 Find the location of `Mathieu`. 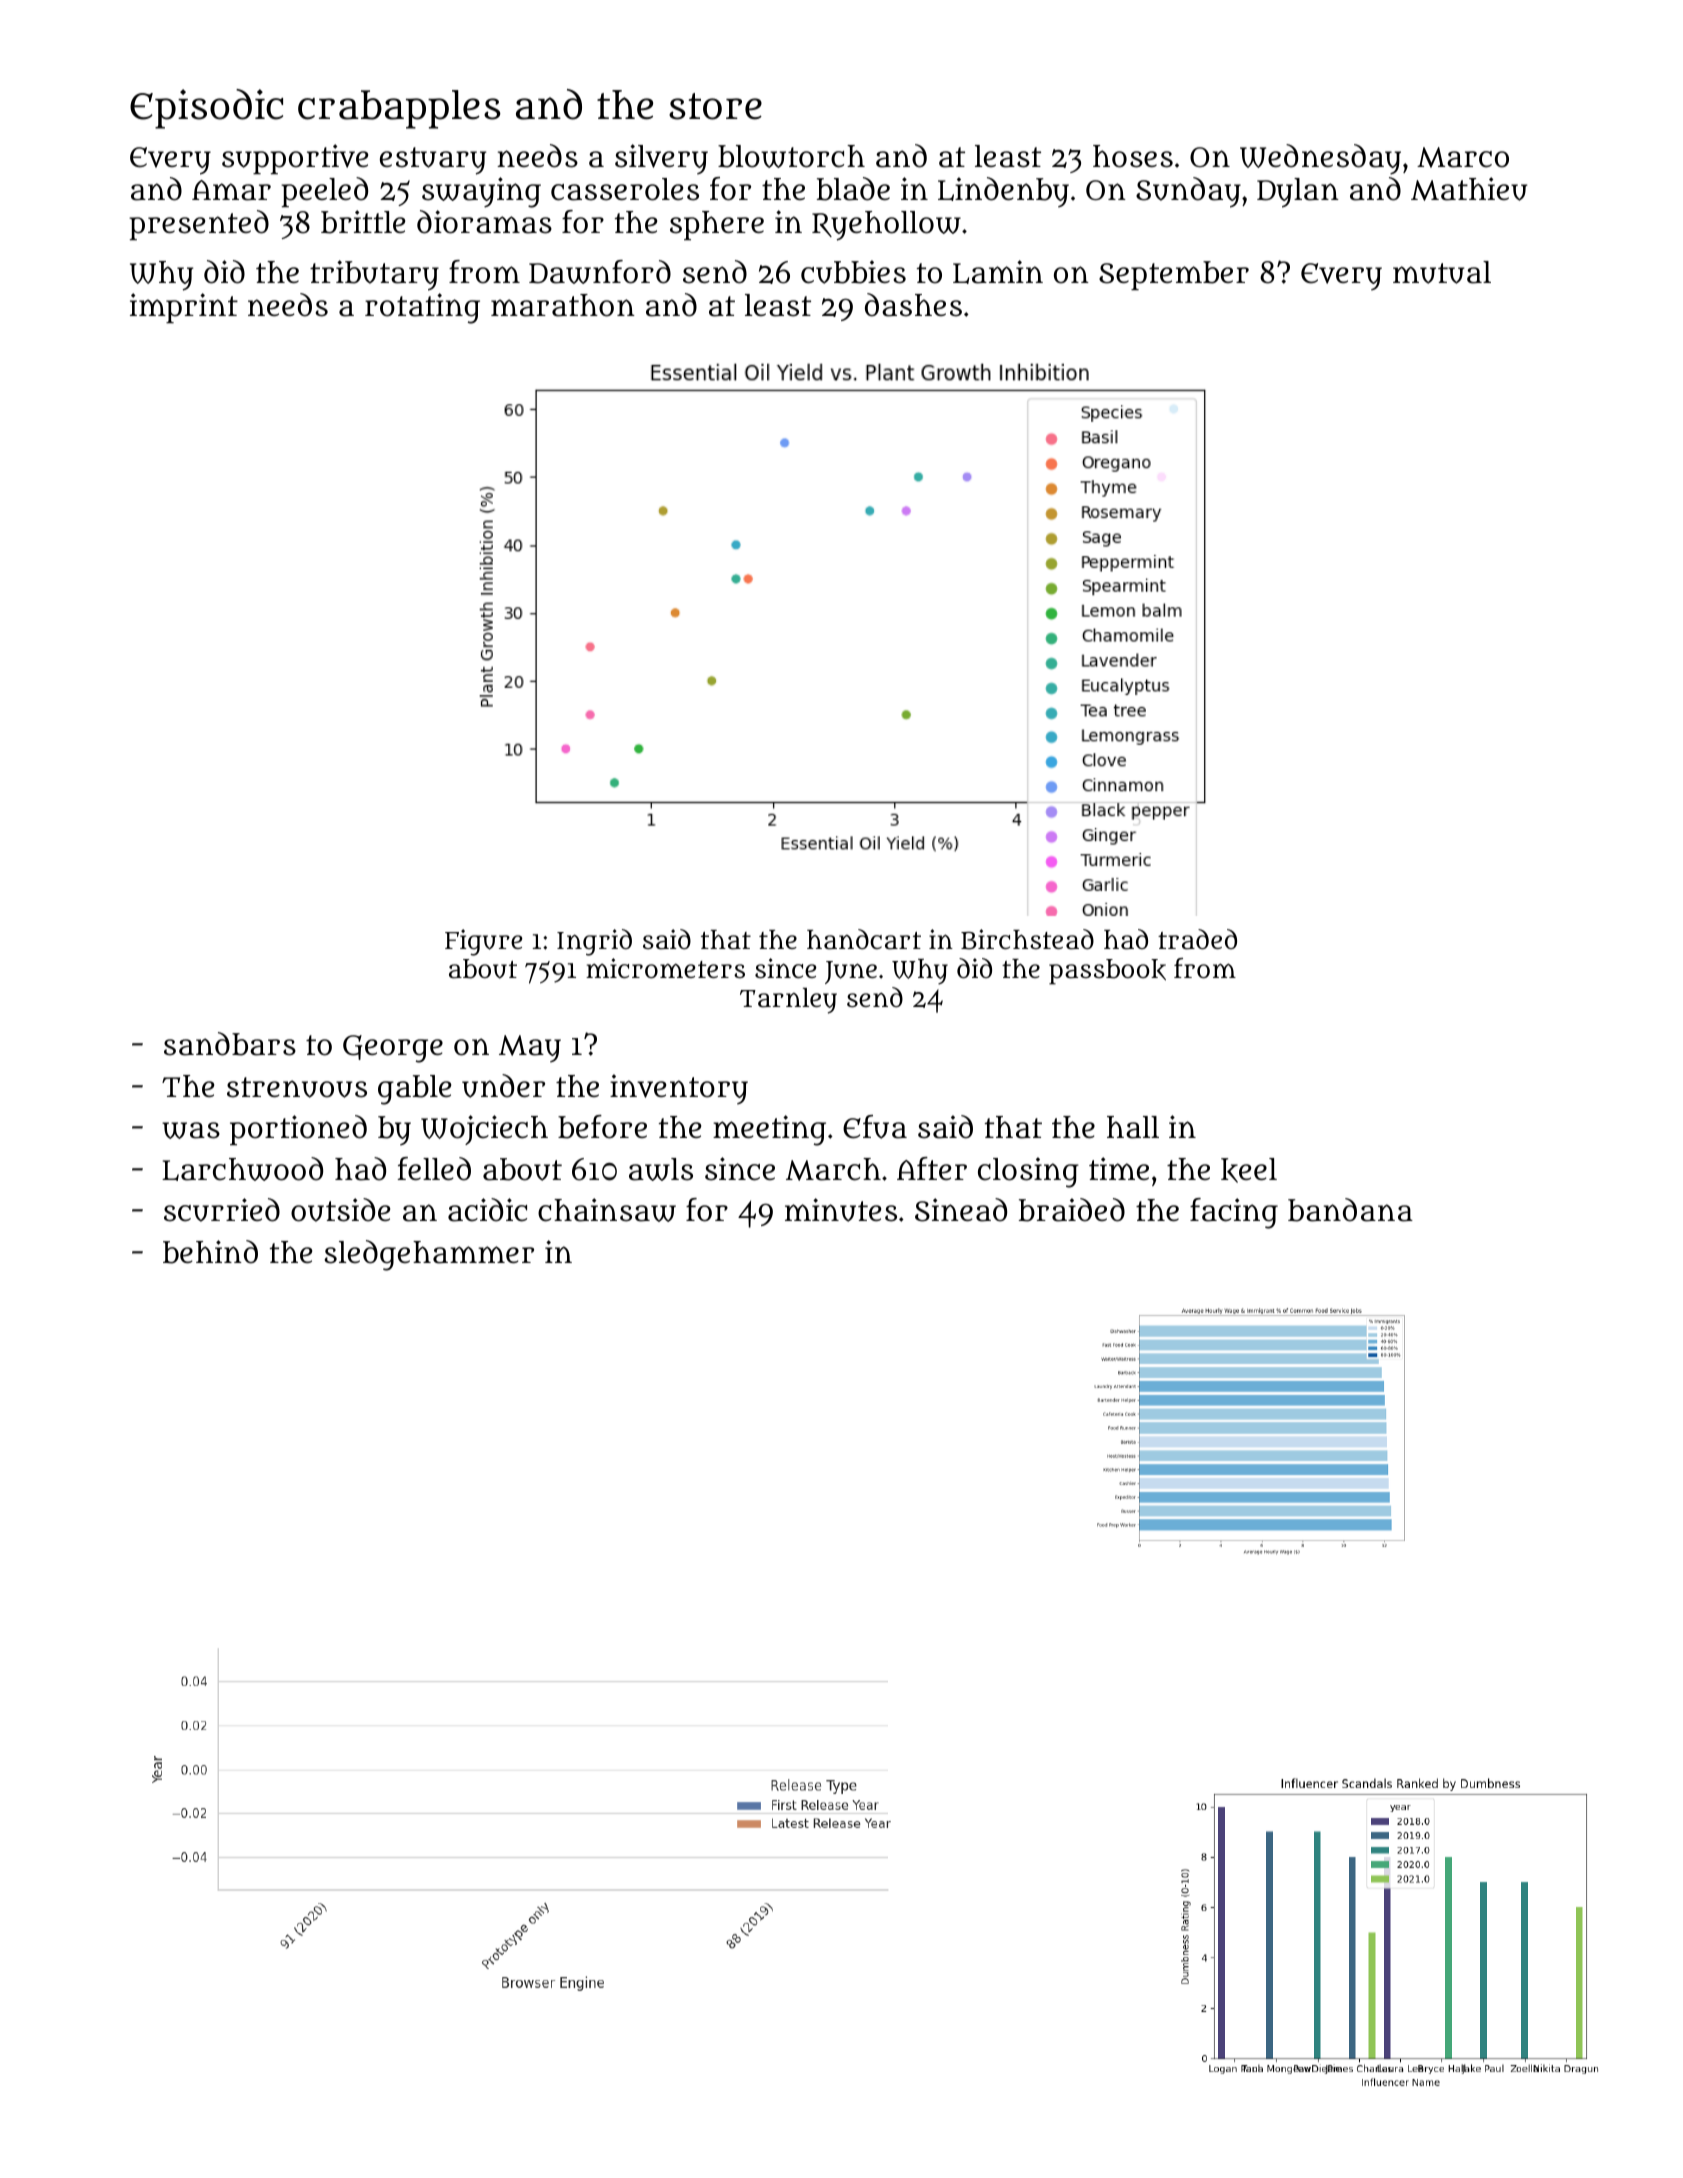

Mathieu is located at coordinates (1469, 189).
